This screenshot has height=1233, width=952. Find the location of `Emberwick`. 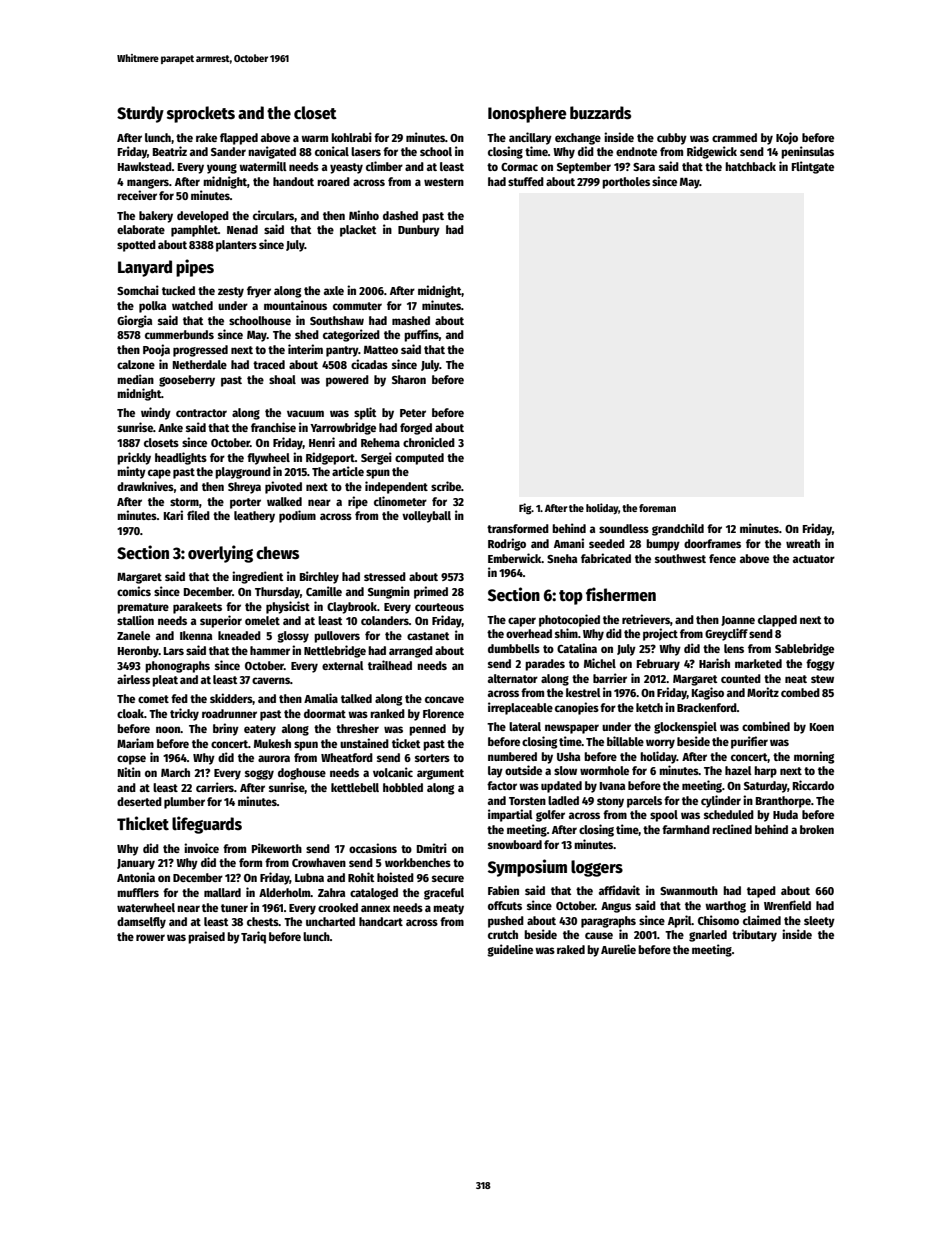

Emberwick is located at coordinates (514, 558).
